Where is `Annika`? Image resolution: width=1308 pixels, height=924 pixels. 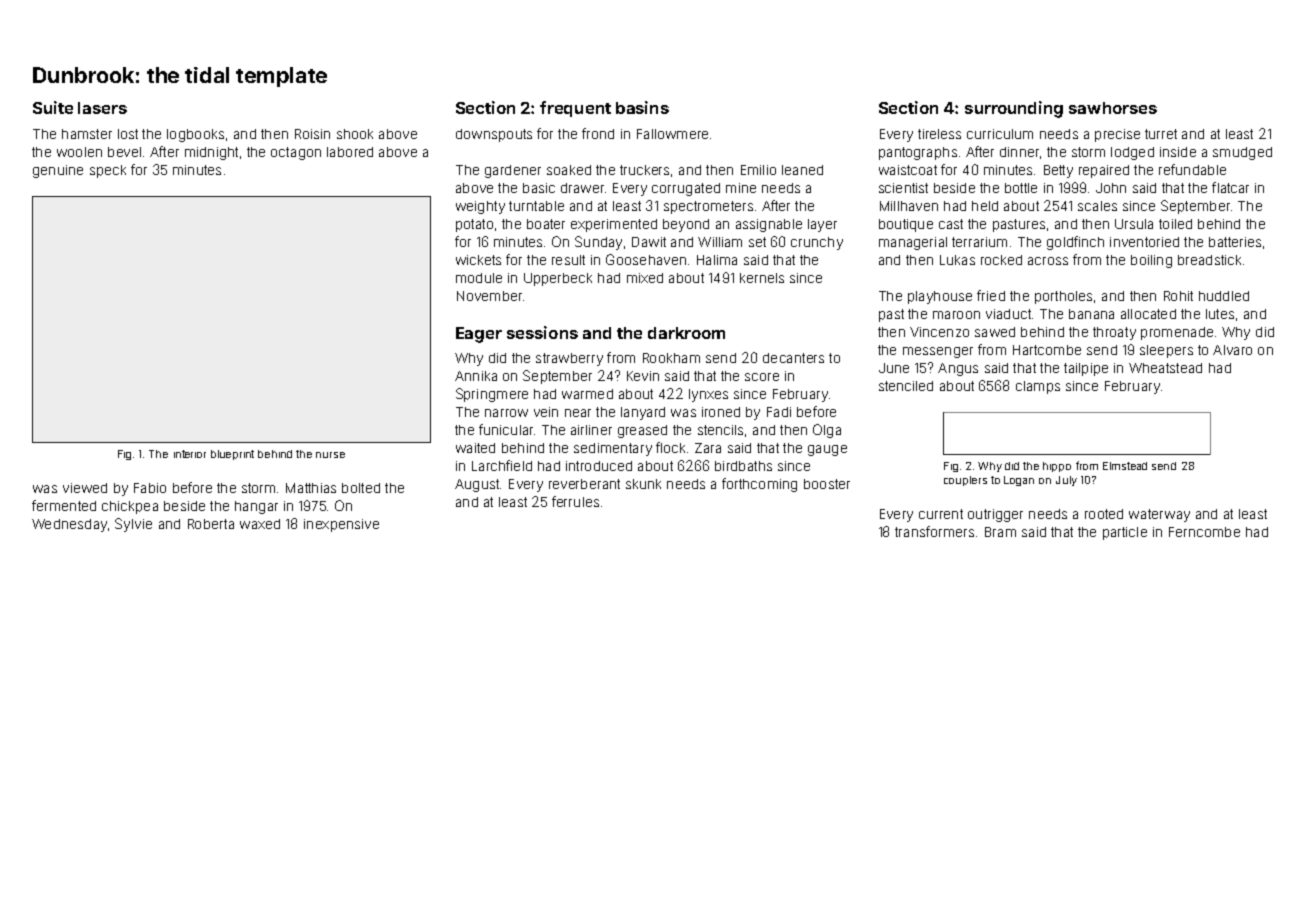
Annika is located at coordinates (476, 376).
